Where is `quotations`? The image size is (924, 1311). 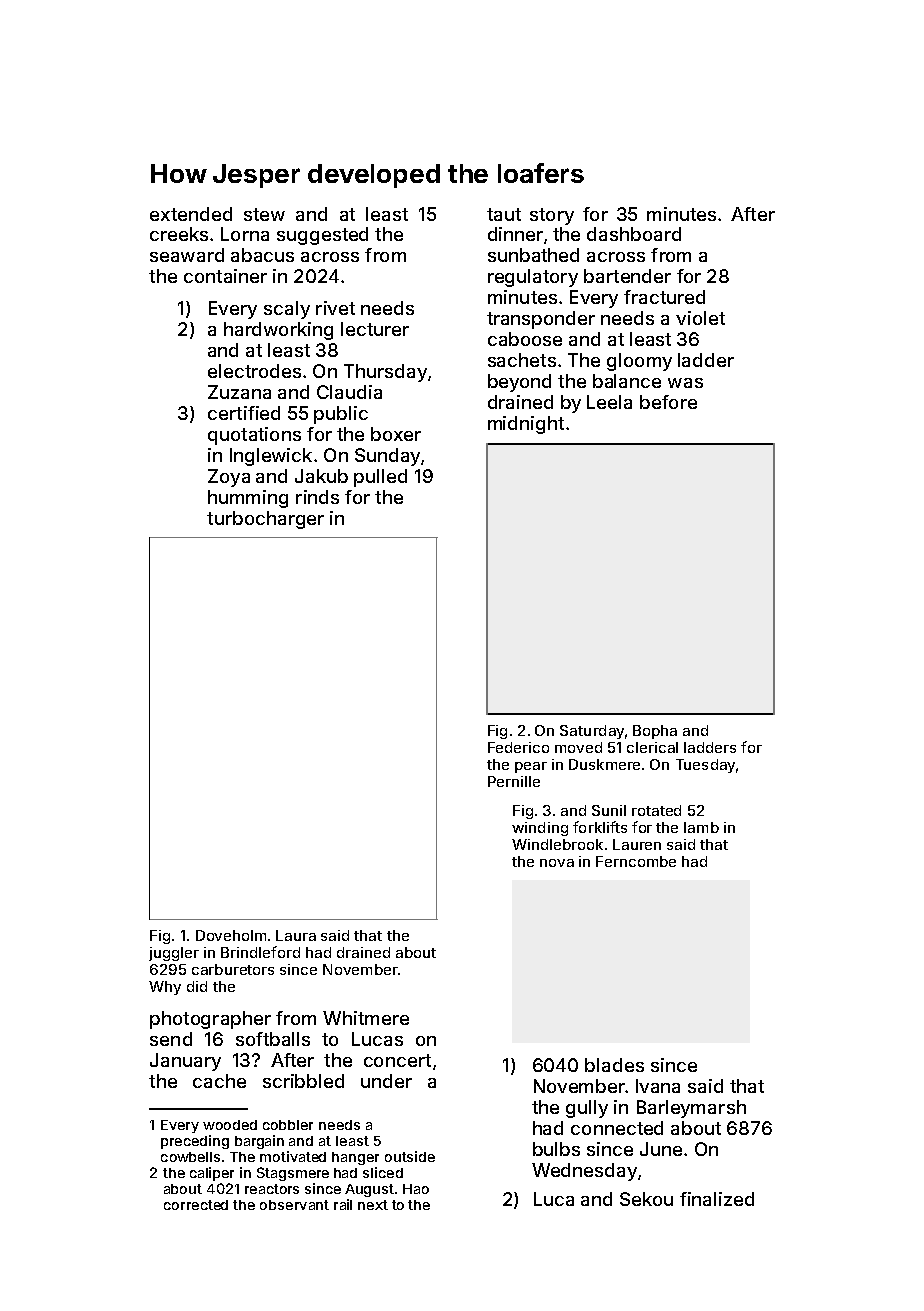
quotations is located at coordinates (254, 436).
